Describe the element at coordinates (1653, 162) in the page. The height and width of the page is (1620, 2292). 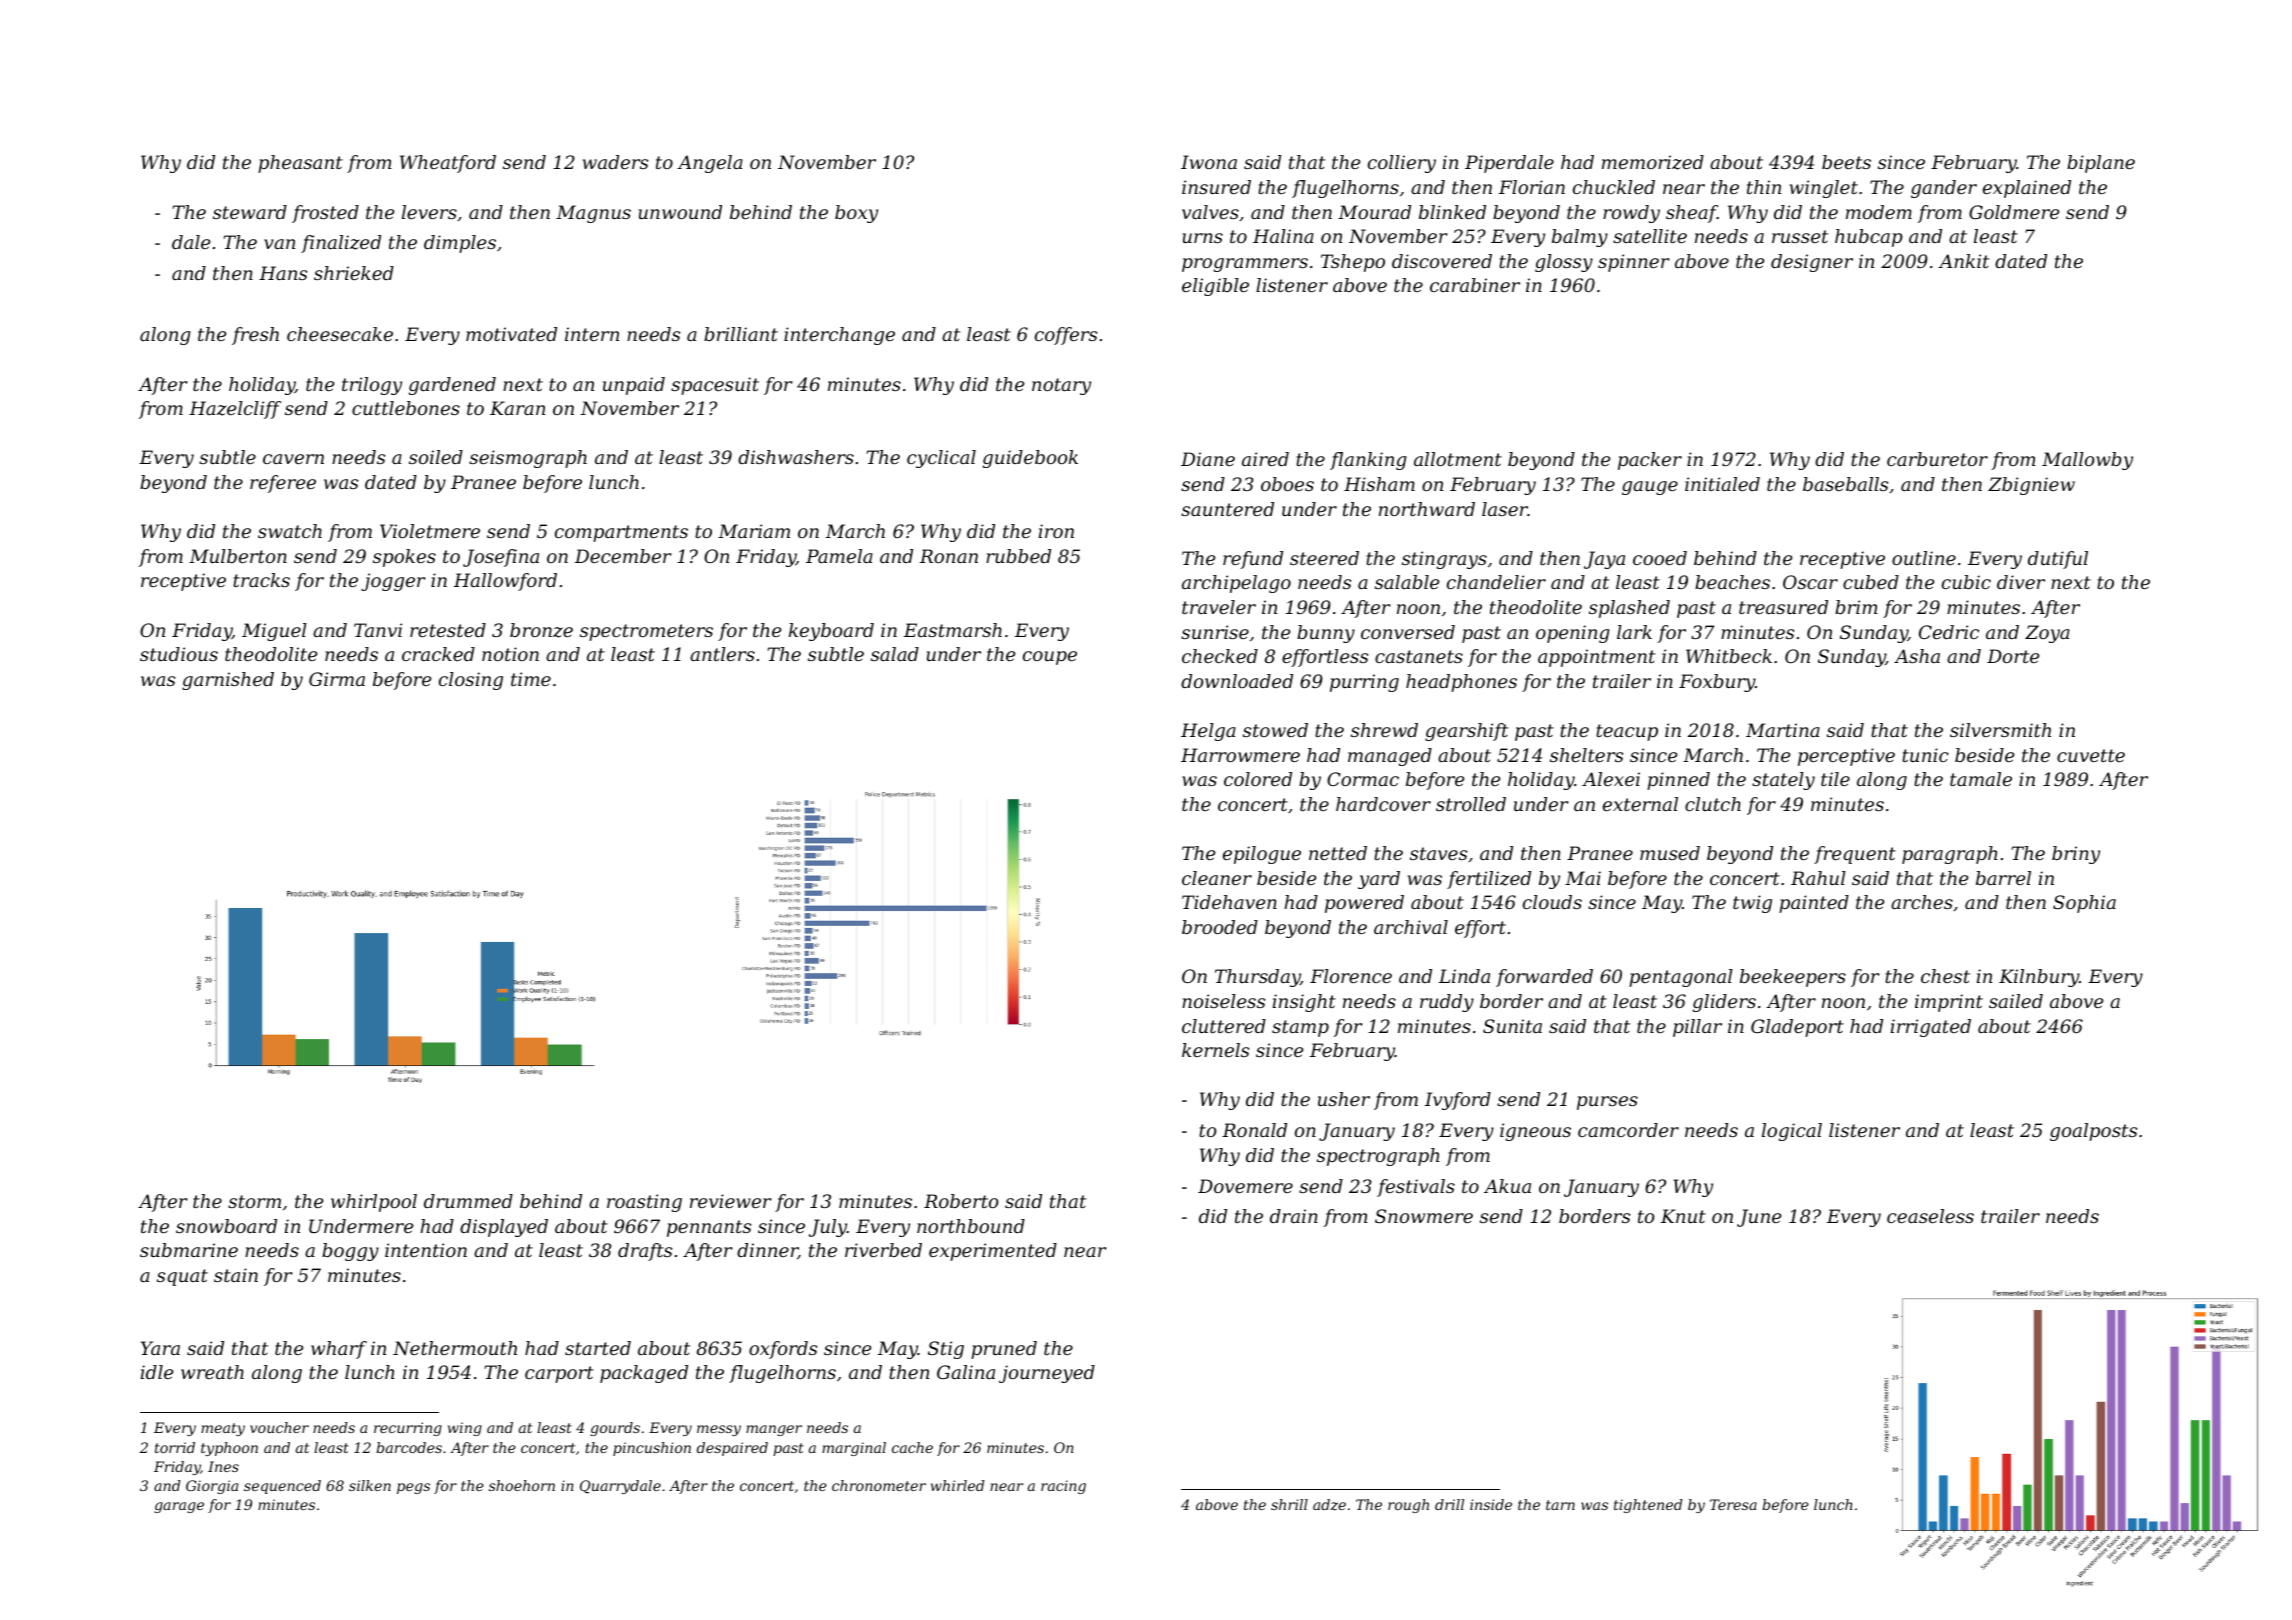
I see `memorized` at that location.
